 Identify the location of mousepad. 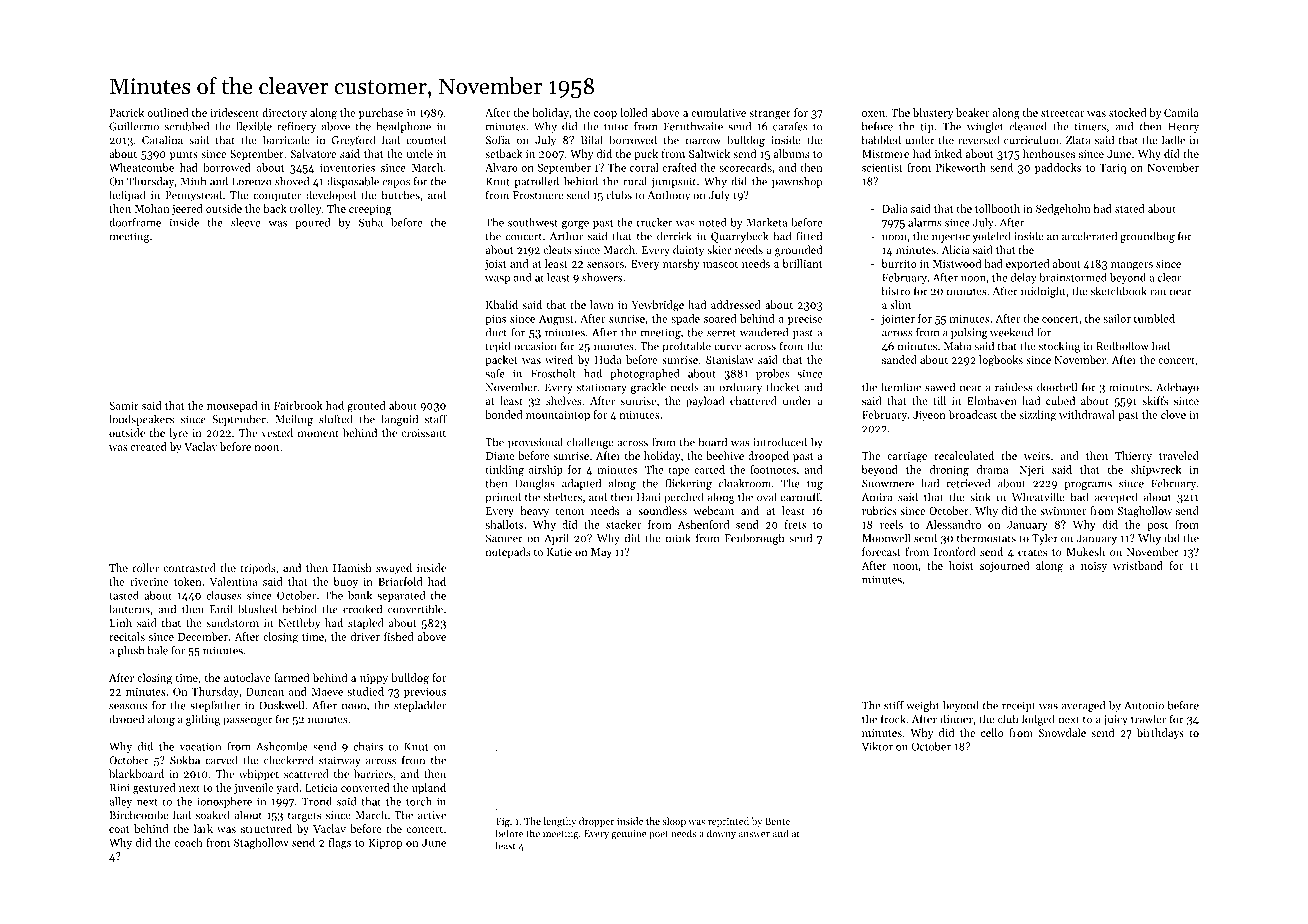
(232, 406).
